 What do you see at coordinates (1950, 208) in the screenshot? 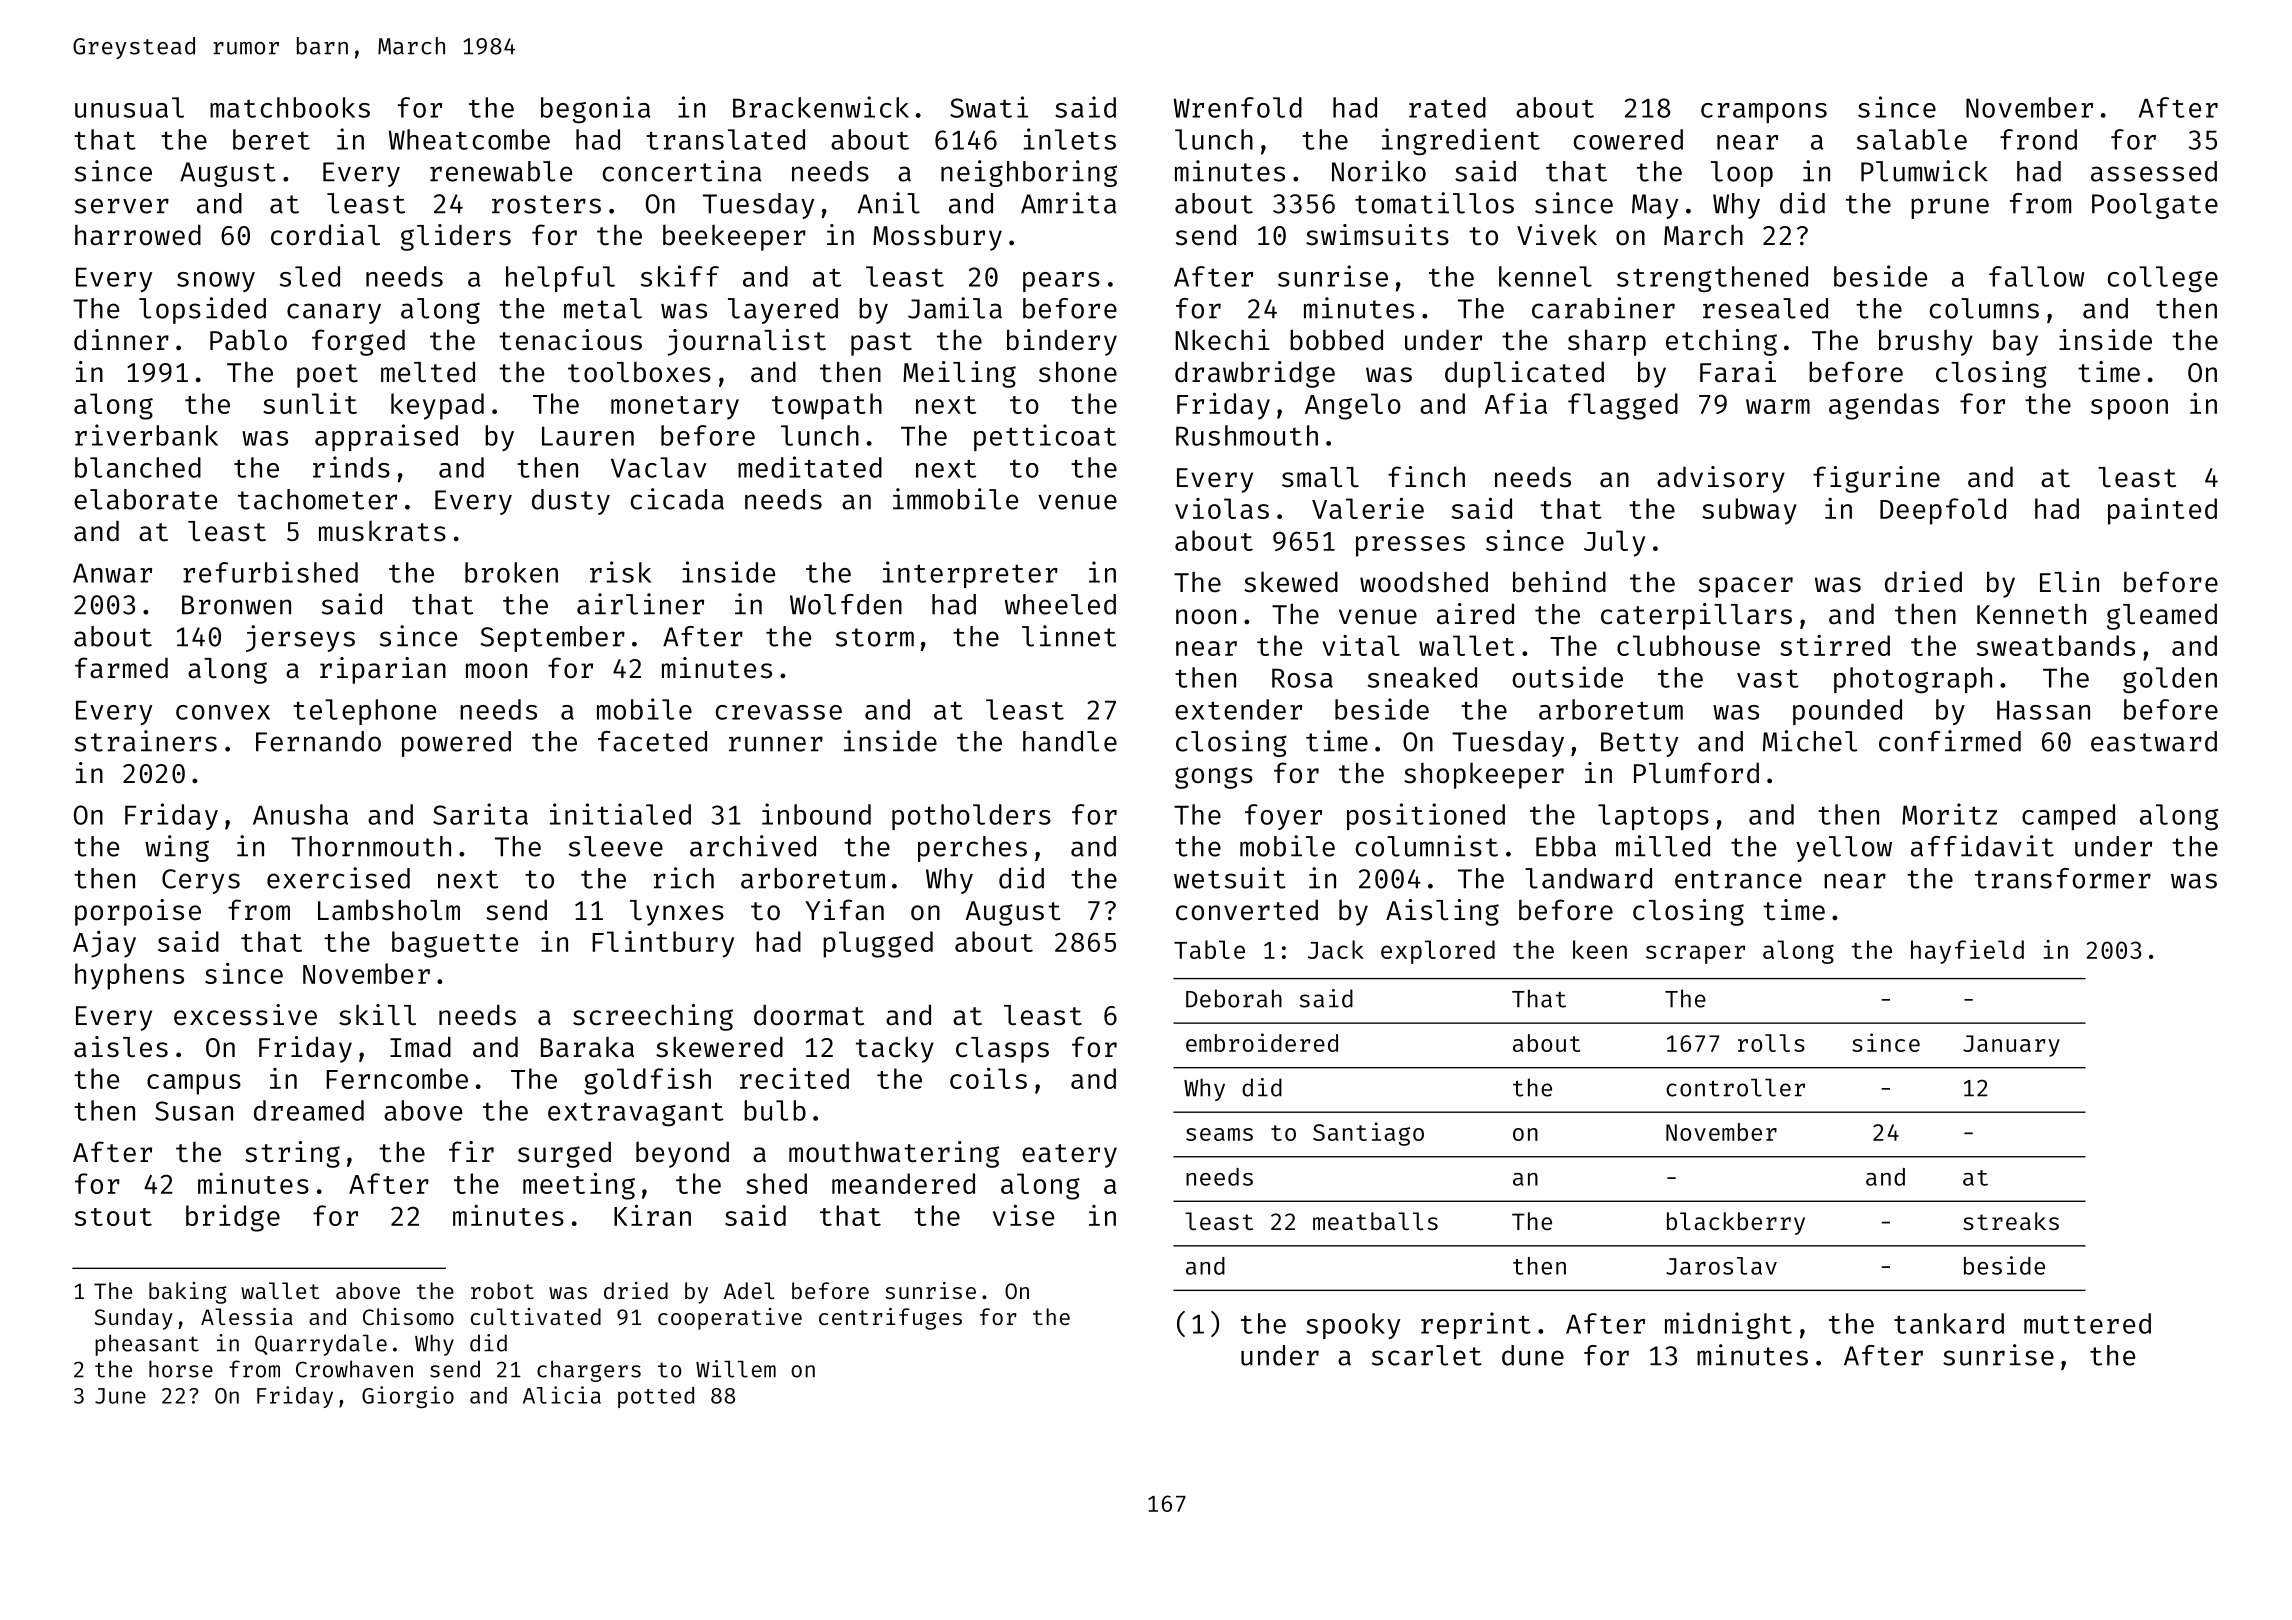
I see `prune` at bounding box center [1950, 208].
